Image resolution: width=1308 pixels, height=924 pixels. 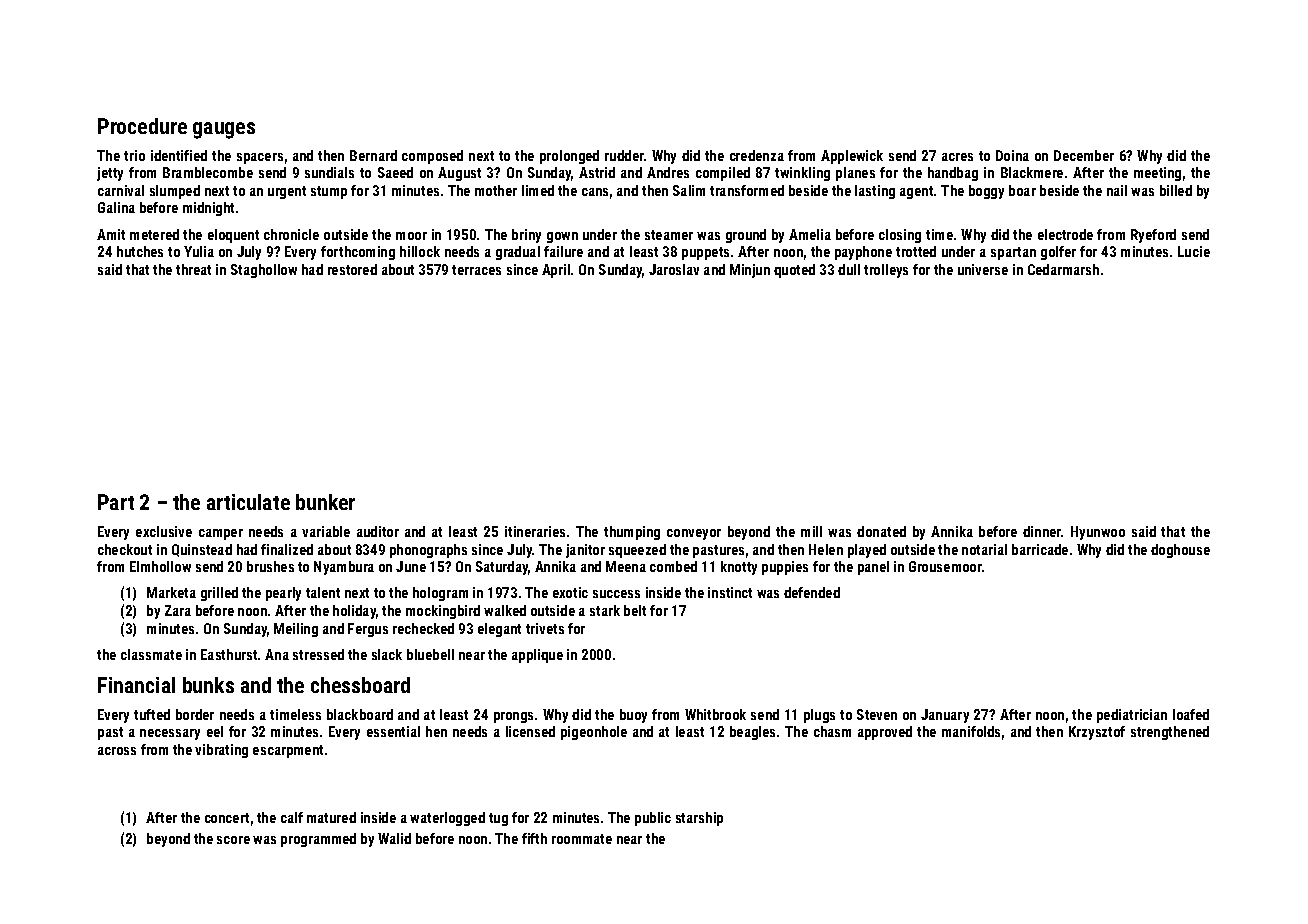 What do you see at coordinates (785, 568) in the screenshot?
I see `puppies` at bounding box center [785, 568].
